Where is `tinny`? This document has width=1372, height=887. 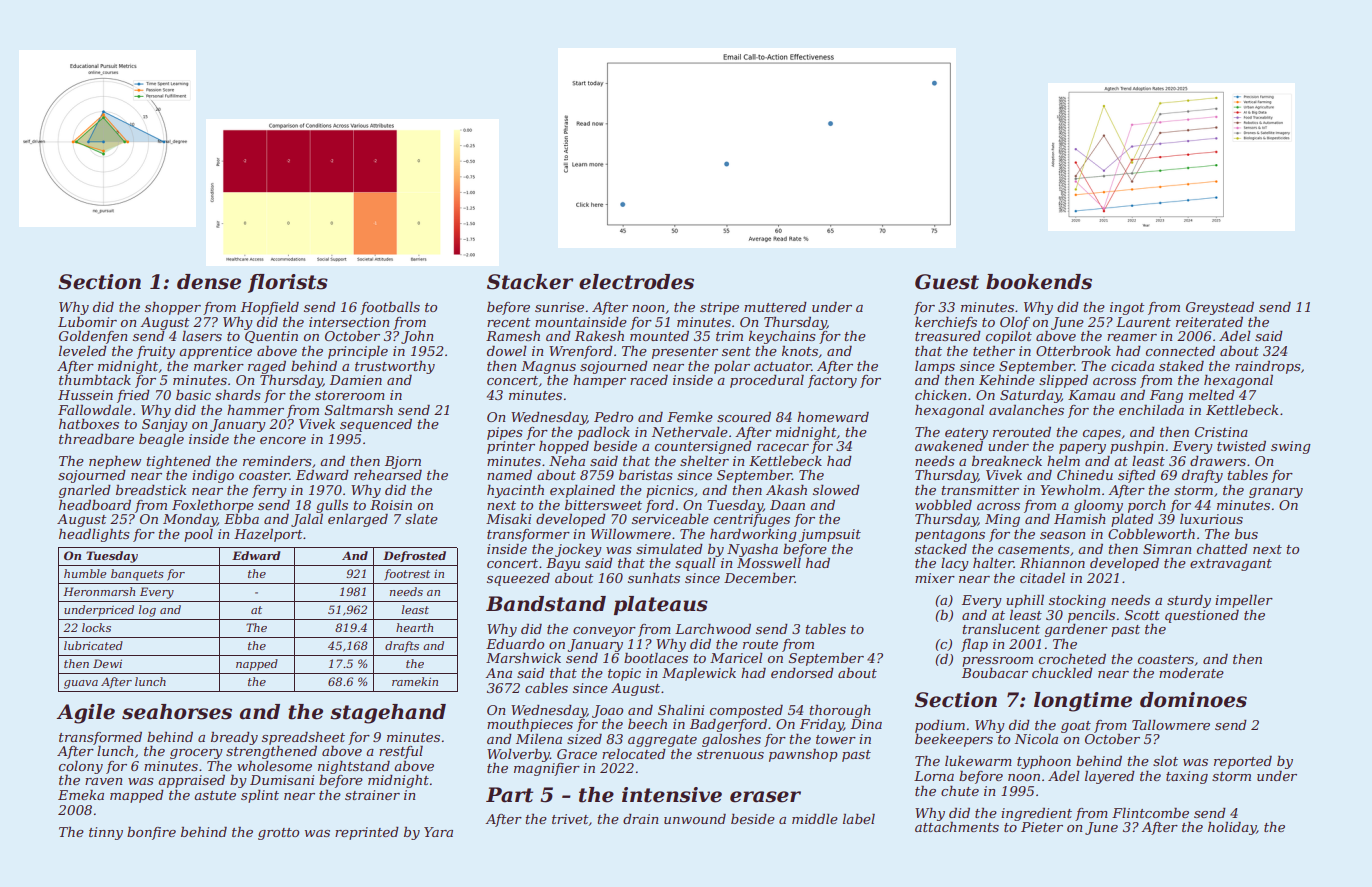 tinny is located at coordinates (106, 833).
